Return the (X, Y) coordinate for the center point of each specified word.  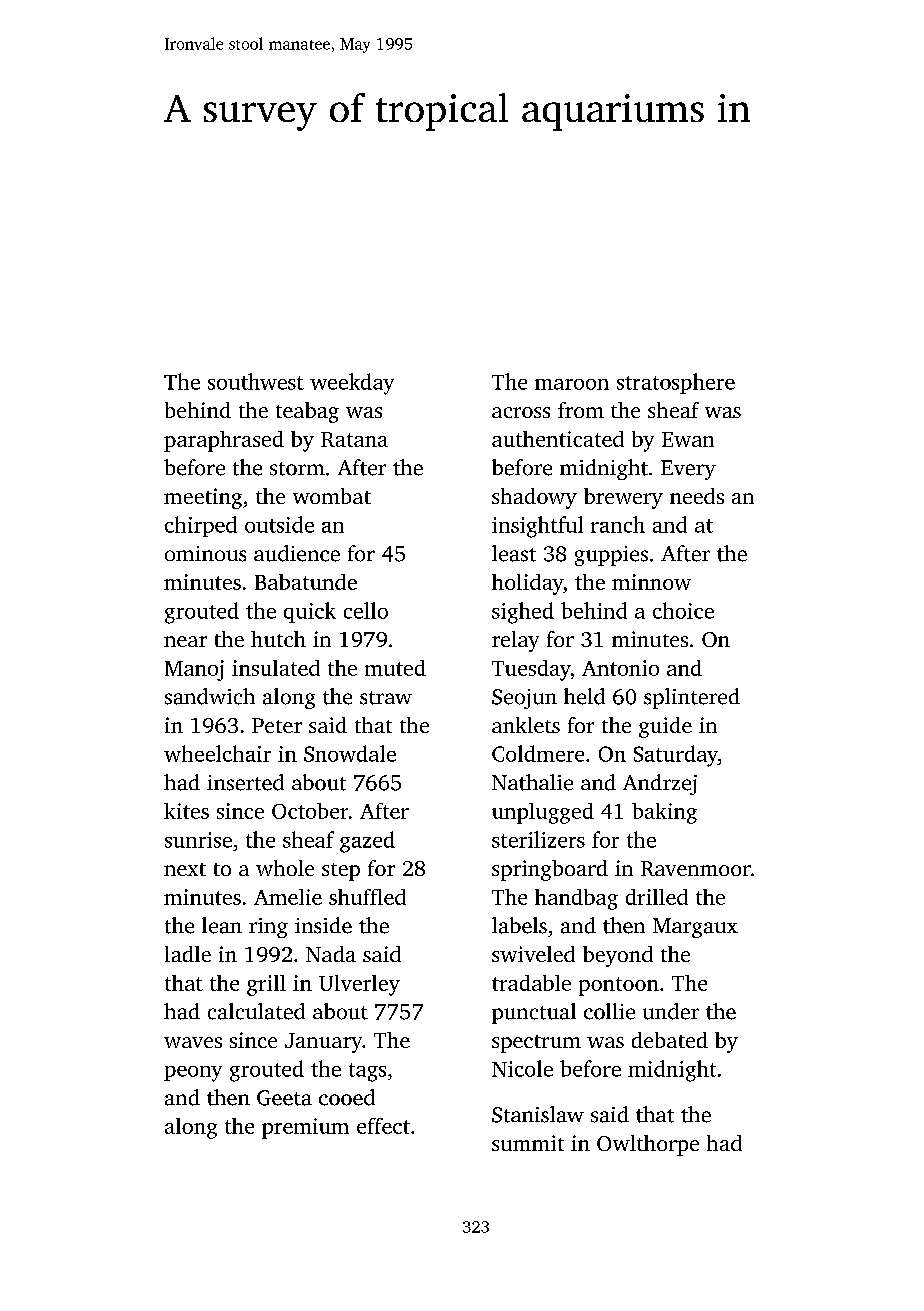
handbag (576, 899)
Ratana (354, 439)
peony (193, 1074)
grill (266, 985)
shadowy (534, 498)
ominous (205, 554)
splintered (692, 698)
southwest (256, 381)
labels (519, 925)
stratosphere (676, 383)
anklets (526, 725)
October (310, 811)
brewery (623, 498)
